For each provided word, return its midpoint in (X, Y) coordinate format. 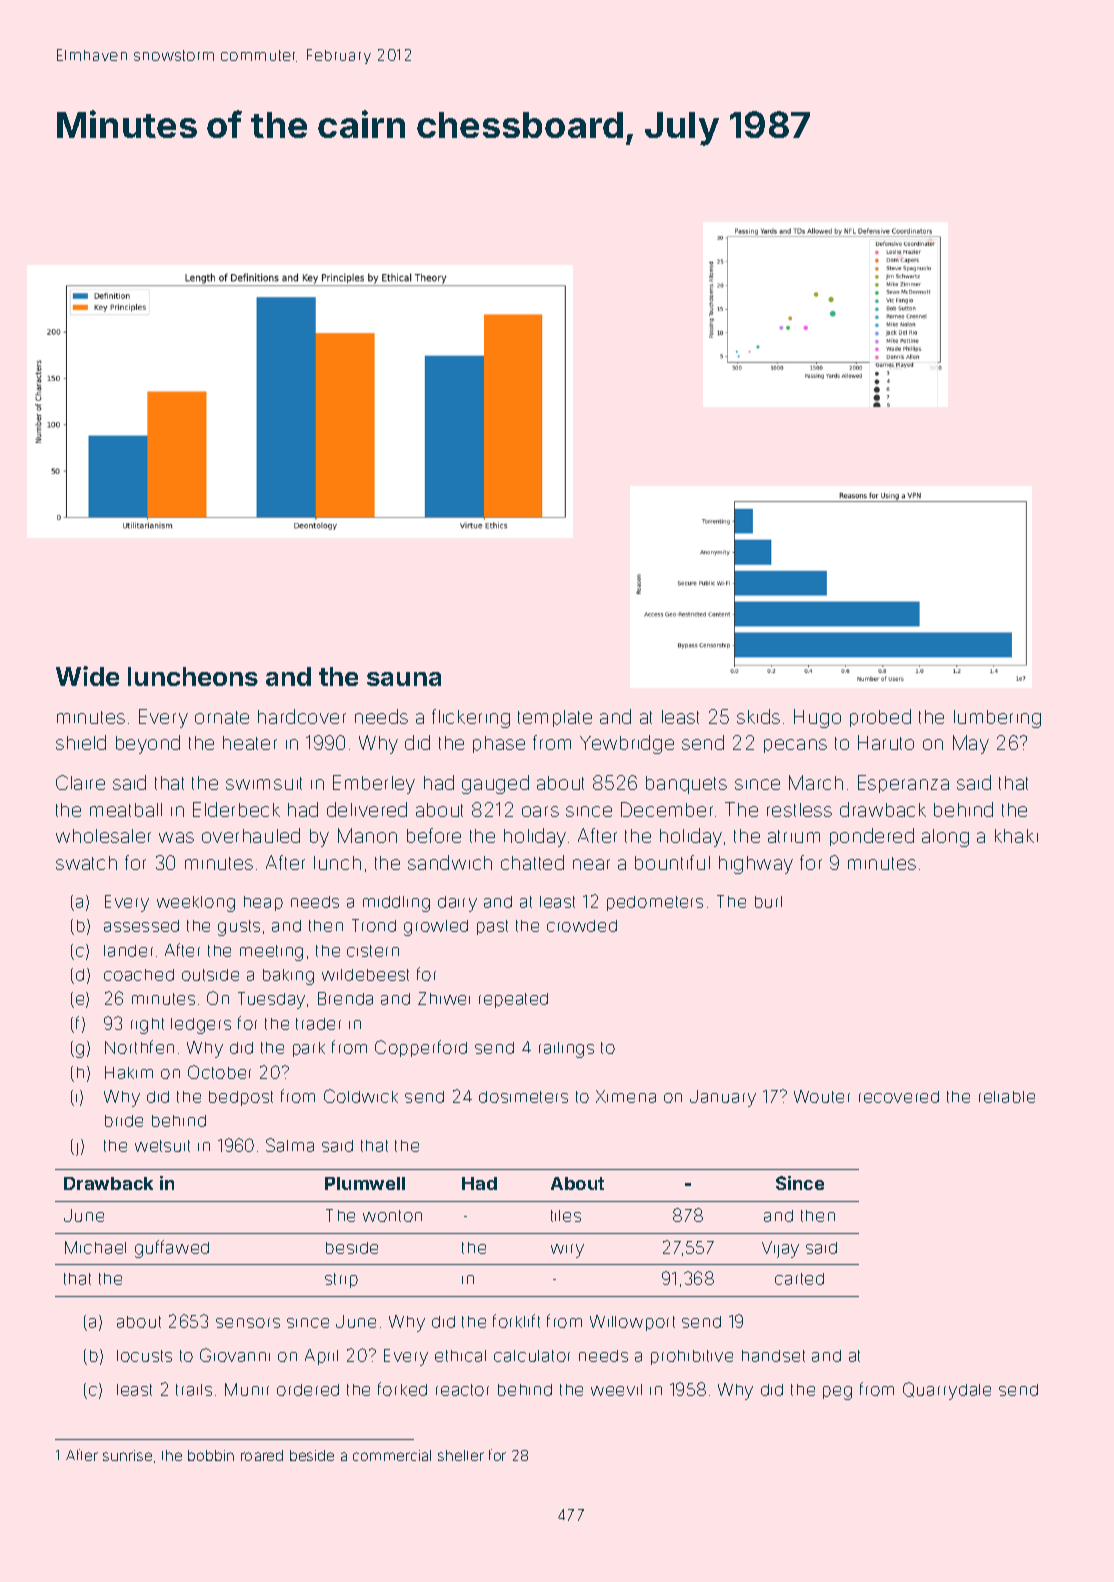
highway (756, 865)
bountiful (672, 862)
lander (128, 951)
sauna (404, 679)
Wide (87, 676)
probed (880, 718)
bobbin (211, 1455)
